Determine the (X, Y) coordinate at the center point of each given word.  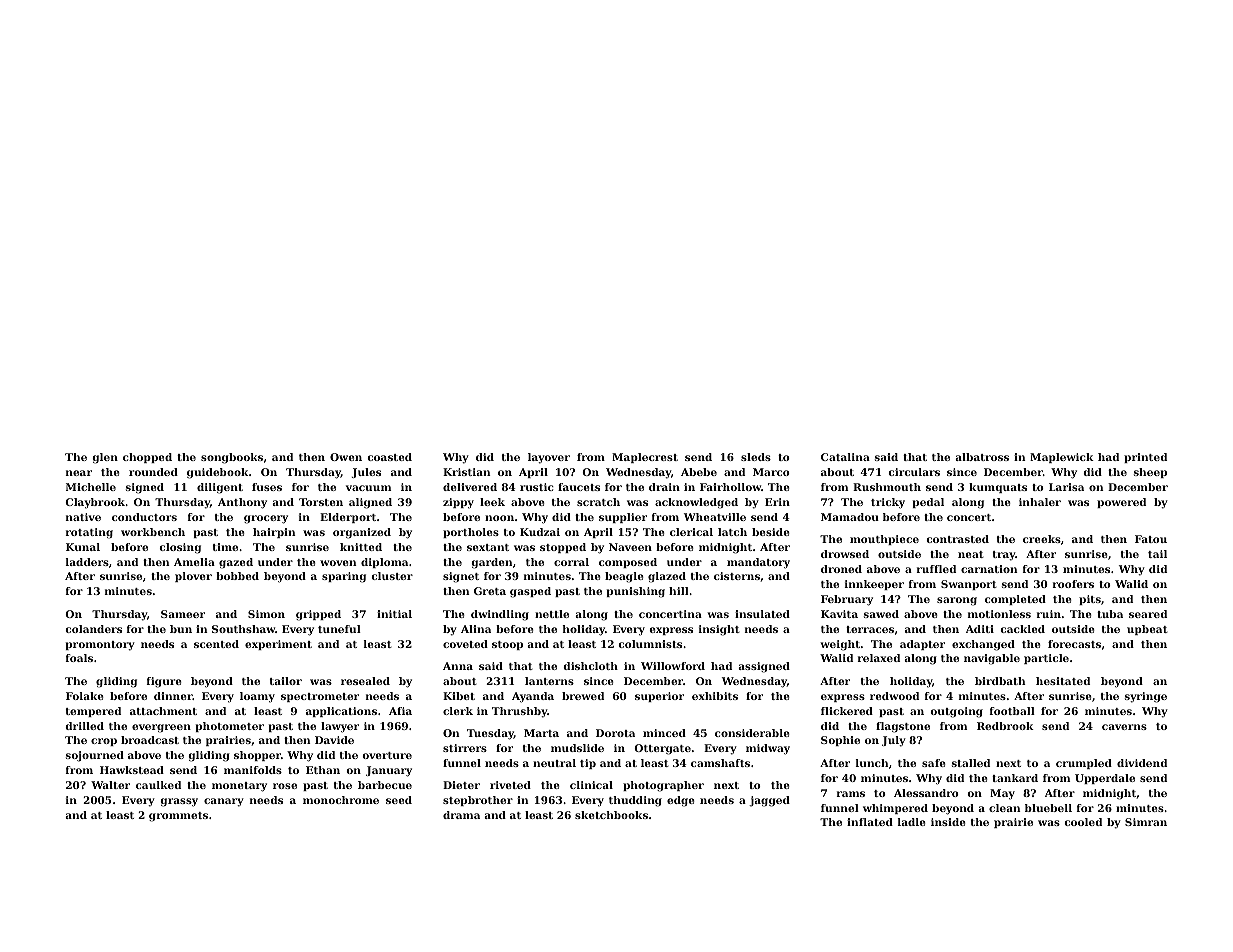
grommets (178, 817)
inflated (870, 822)
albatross (982, 457)
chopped (147, 458)
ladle (912, 822)
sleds (756, 457)
